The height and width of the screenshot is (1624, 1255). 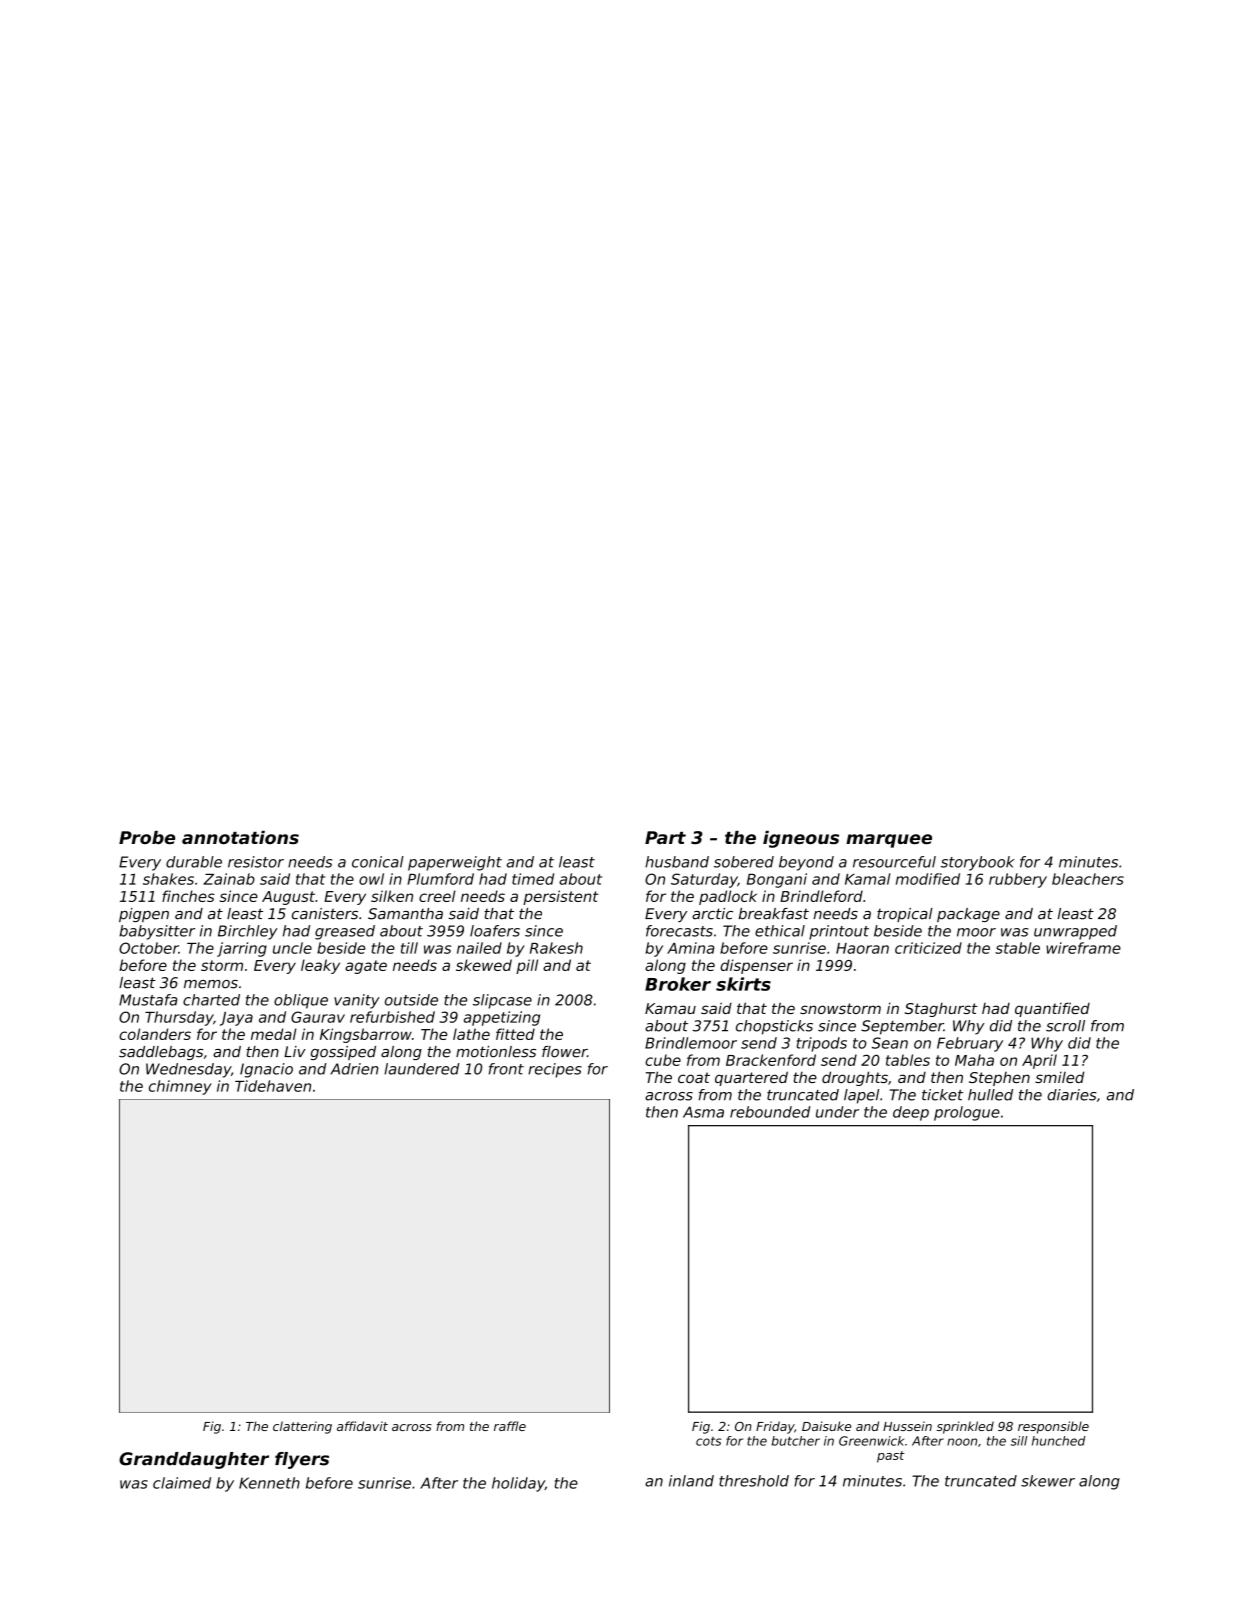 What do you see at coordinates (302, 1427) in the screenshot?
I see `clattering` at bounding box center [302, 1427].
